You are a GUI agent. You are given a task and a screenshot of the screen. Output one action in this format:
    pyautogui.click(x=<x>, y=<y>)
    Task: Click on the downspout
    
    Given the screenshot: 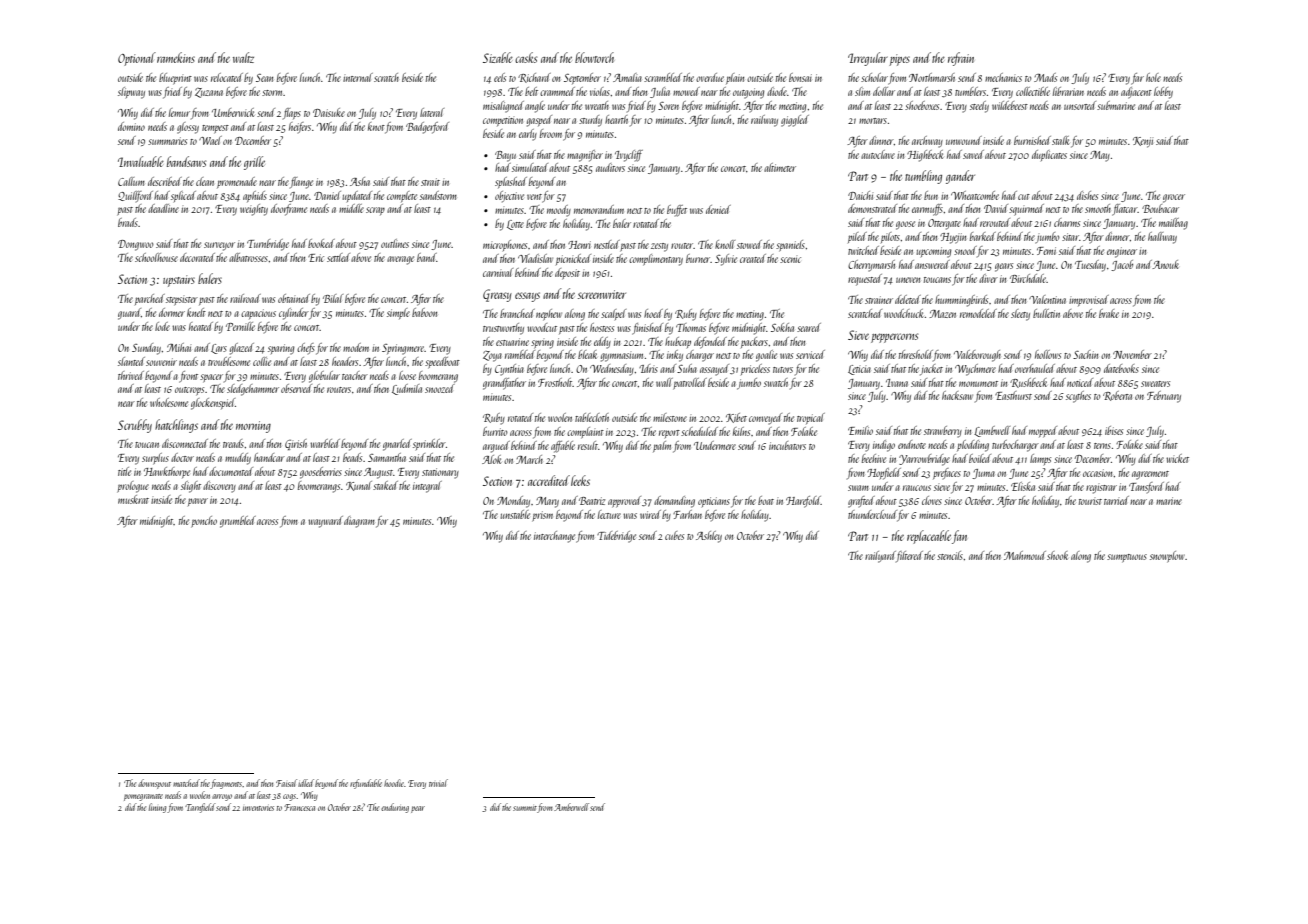 What is the action you would take?
    pyautogui.click(x=154, y=784)
